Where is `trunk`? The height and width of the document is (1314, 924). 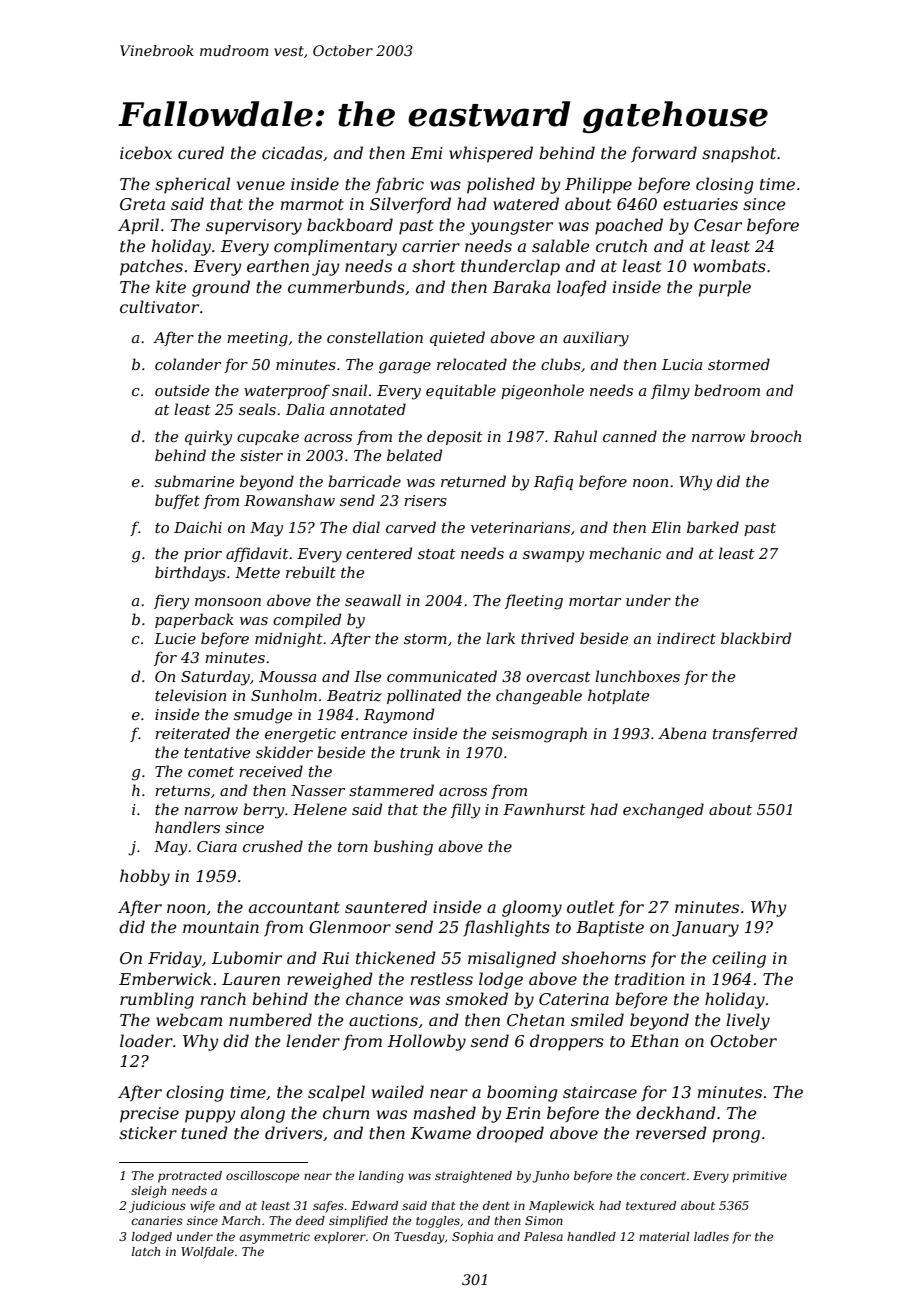
trunk is located at coordinates (420, 752).
